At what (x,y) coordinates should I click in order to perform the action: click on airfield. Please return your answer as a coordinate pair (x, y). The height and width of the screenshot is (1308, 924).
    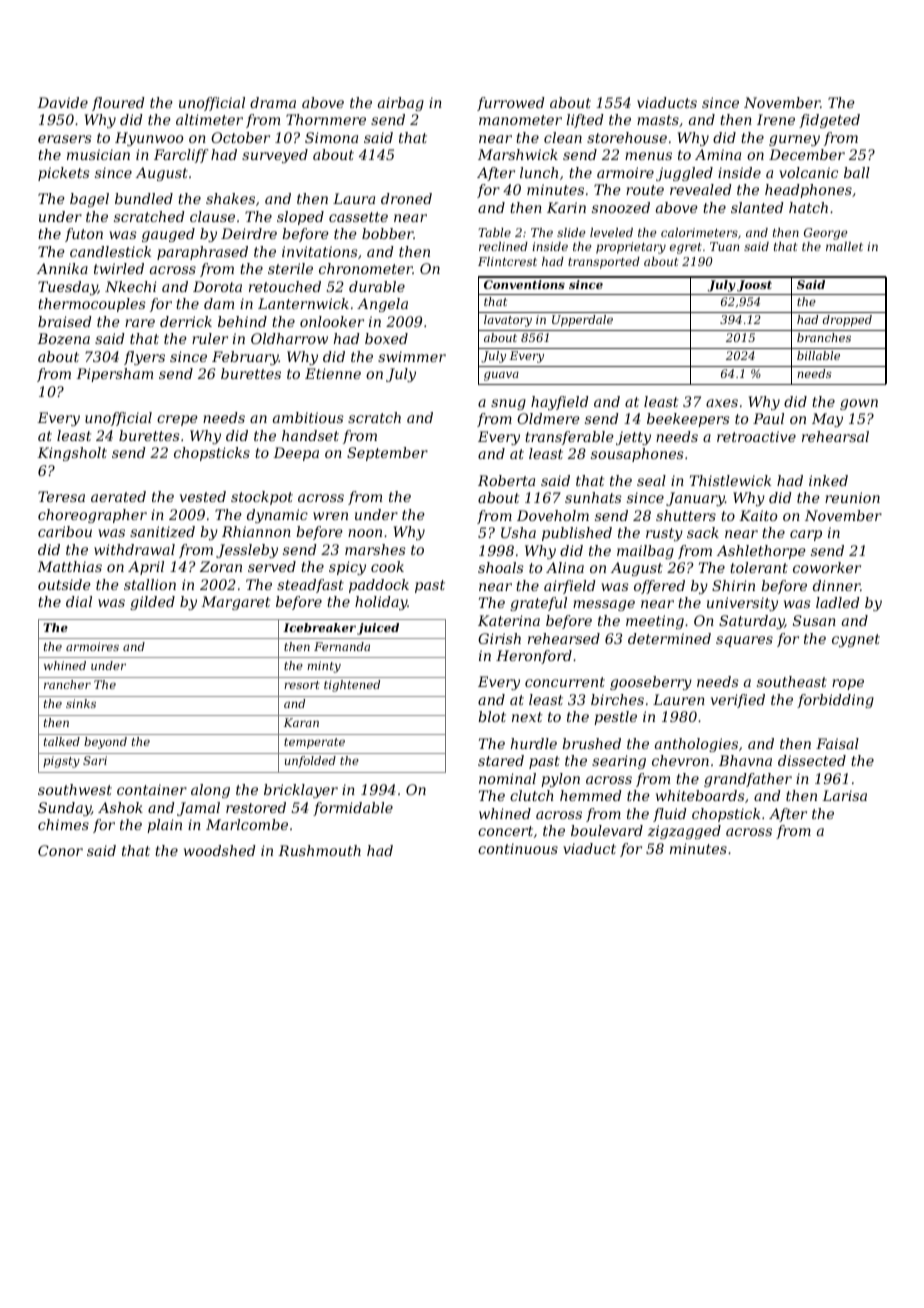
    Looking at the image, I should click on (570, 587).
